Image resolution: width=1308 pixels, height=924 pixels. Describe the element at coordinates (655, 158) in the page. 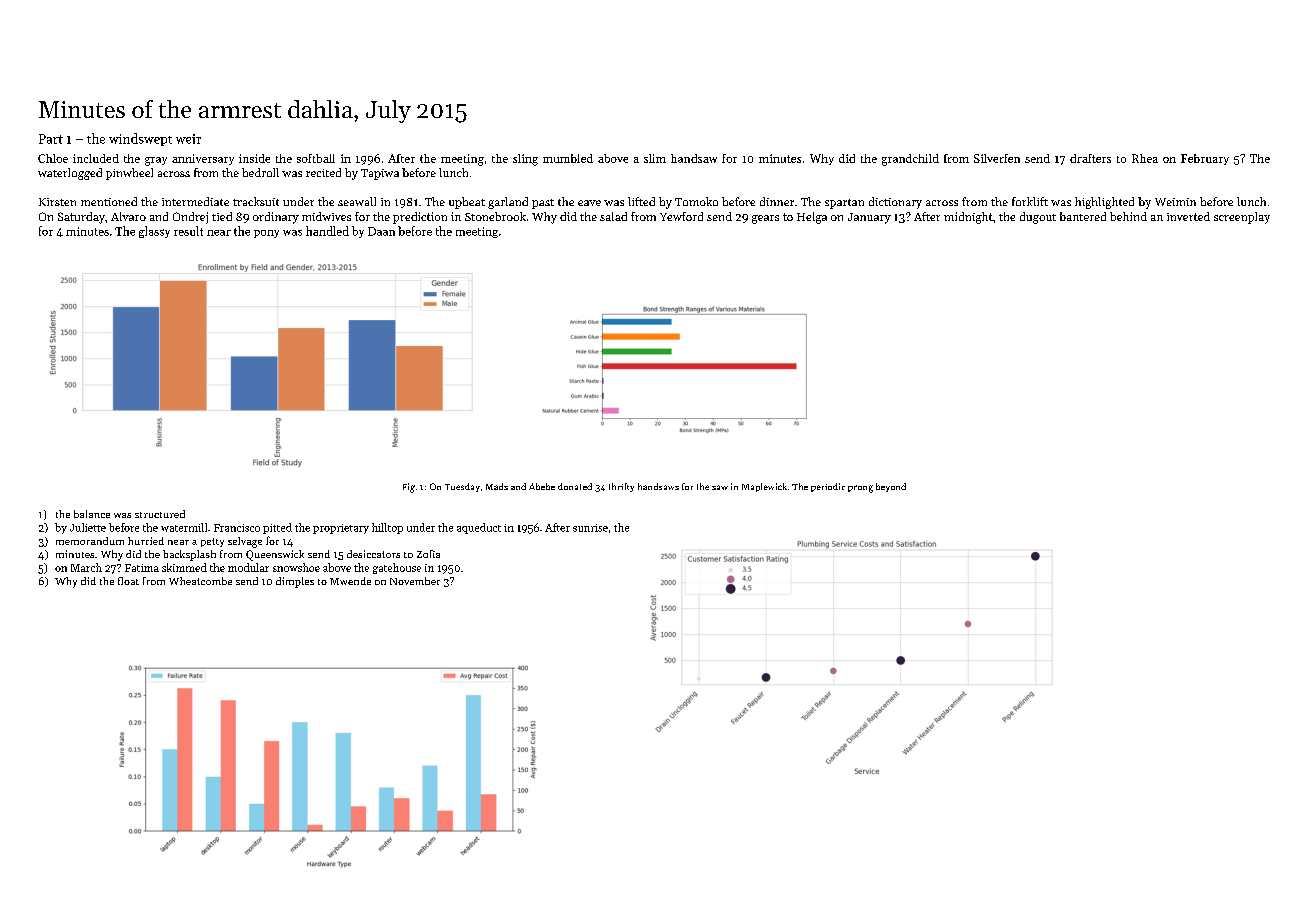

I see `slim` at that location.
